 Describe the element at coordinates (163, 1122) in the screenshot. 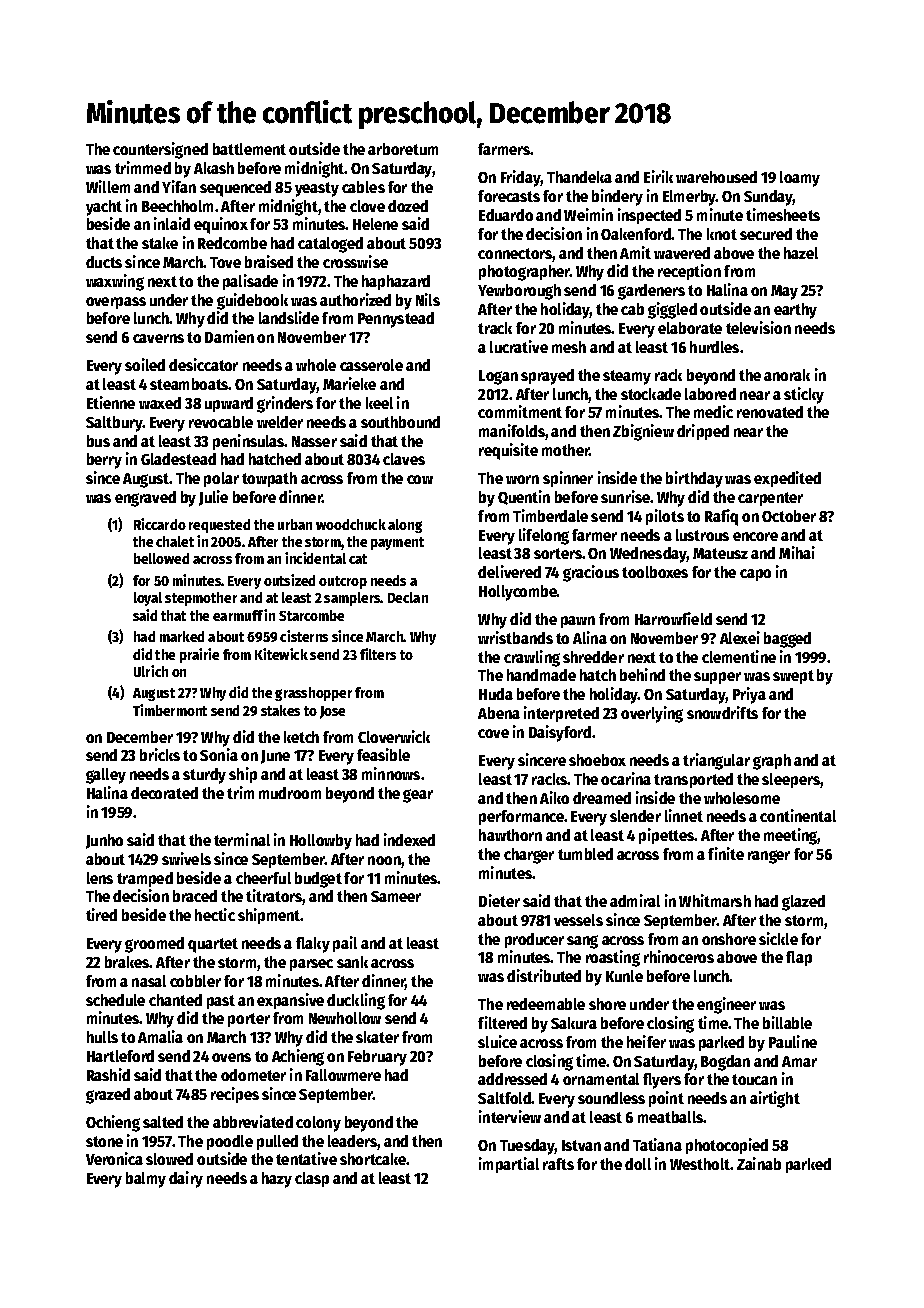

I see `salted` at that location.
